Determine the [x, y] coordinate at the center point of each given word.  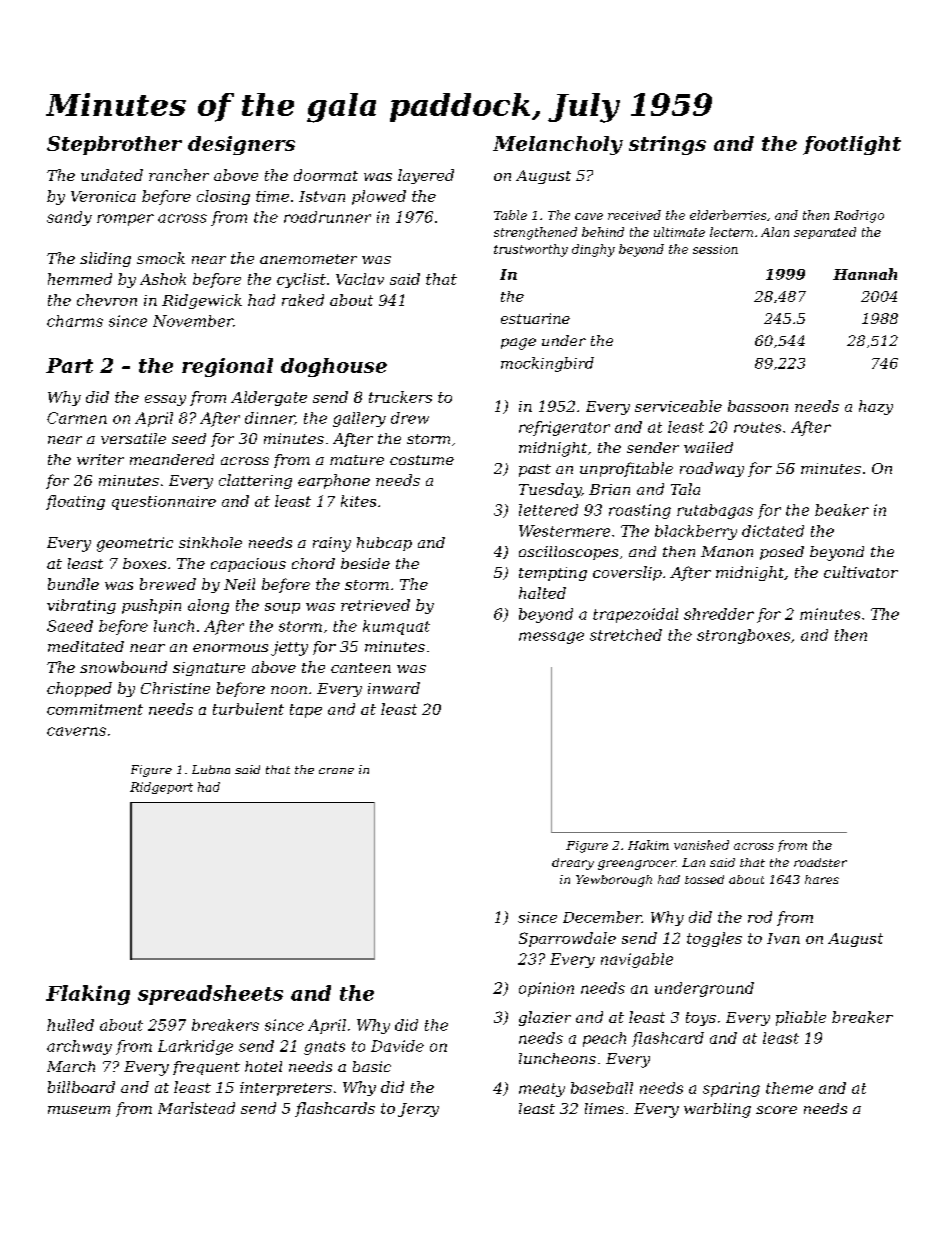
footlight [852, 145]
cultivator [861, 572]
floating [75, 502]
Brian [609, 489]
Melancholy [558, 145]
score [776, 1110]
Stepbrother [114, 145]
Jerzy [418, 1110]
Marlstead [196, 1108]
